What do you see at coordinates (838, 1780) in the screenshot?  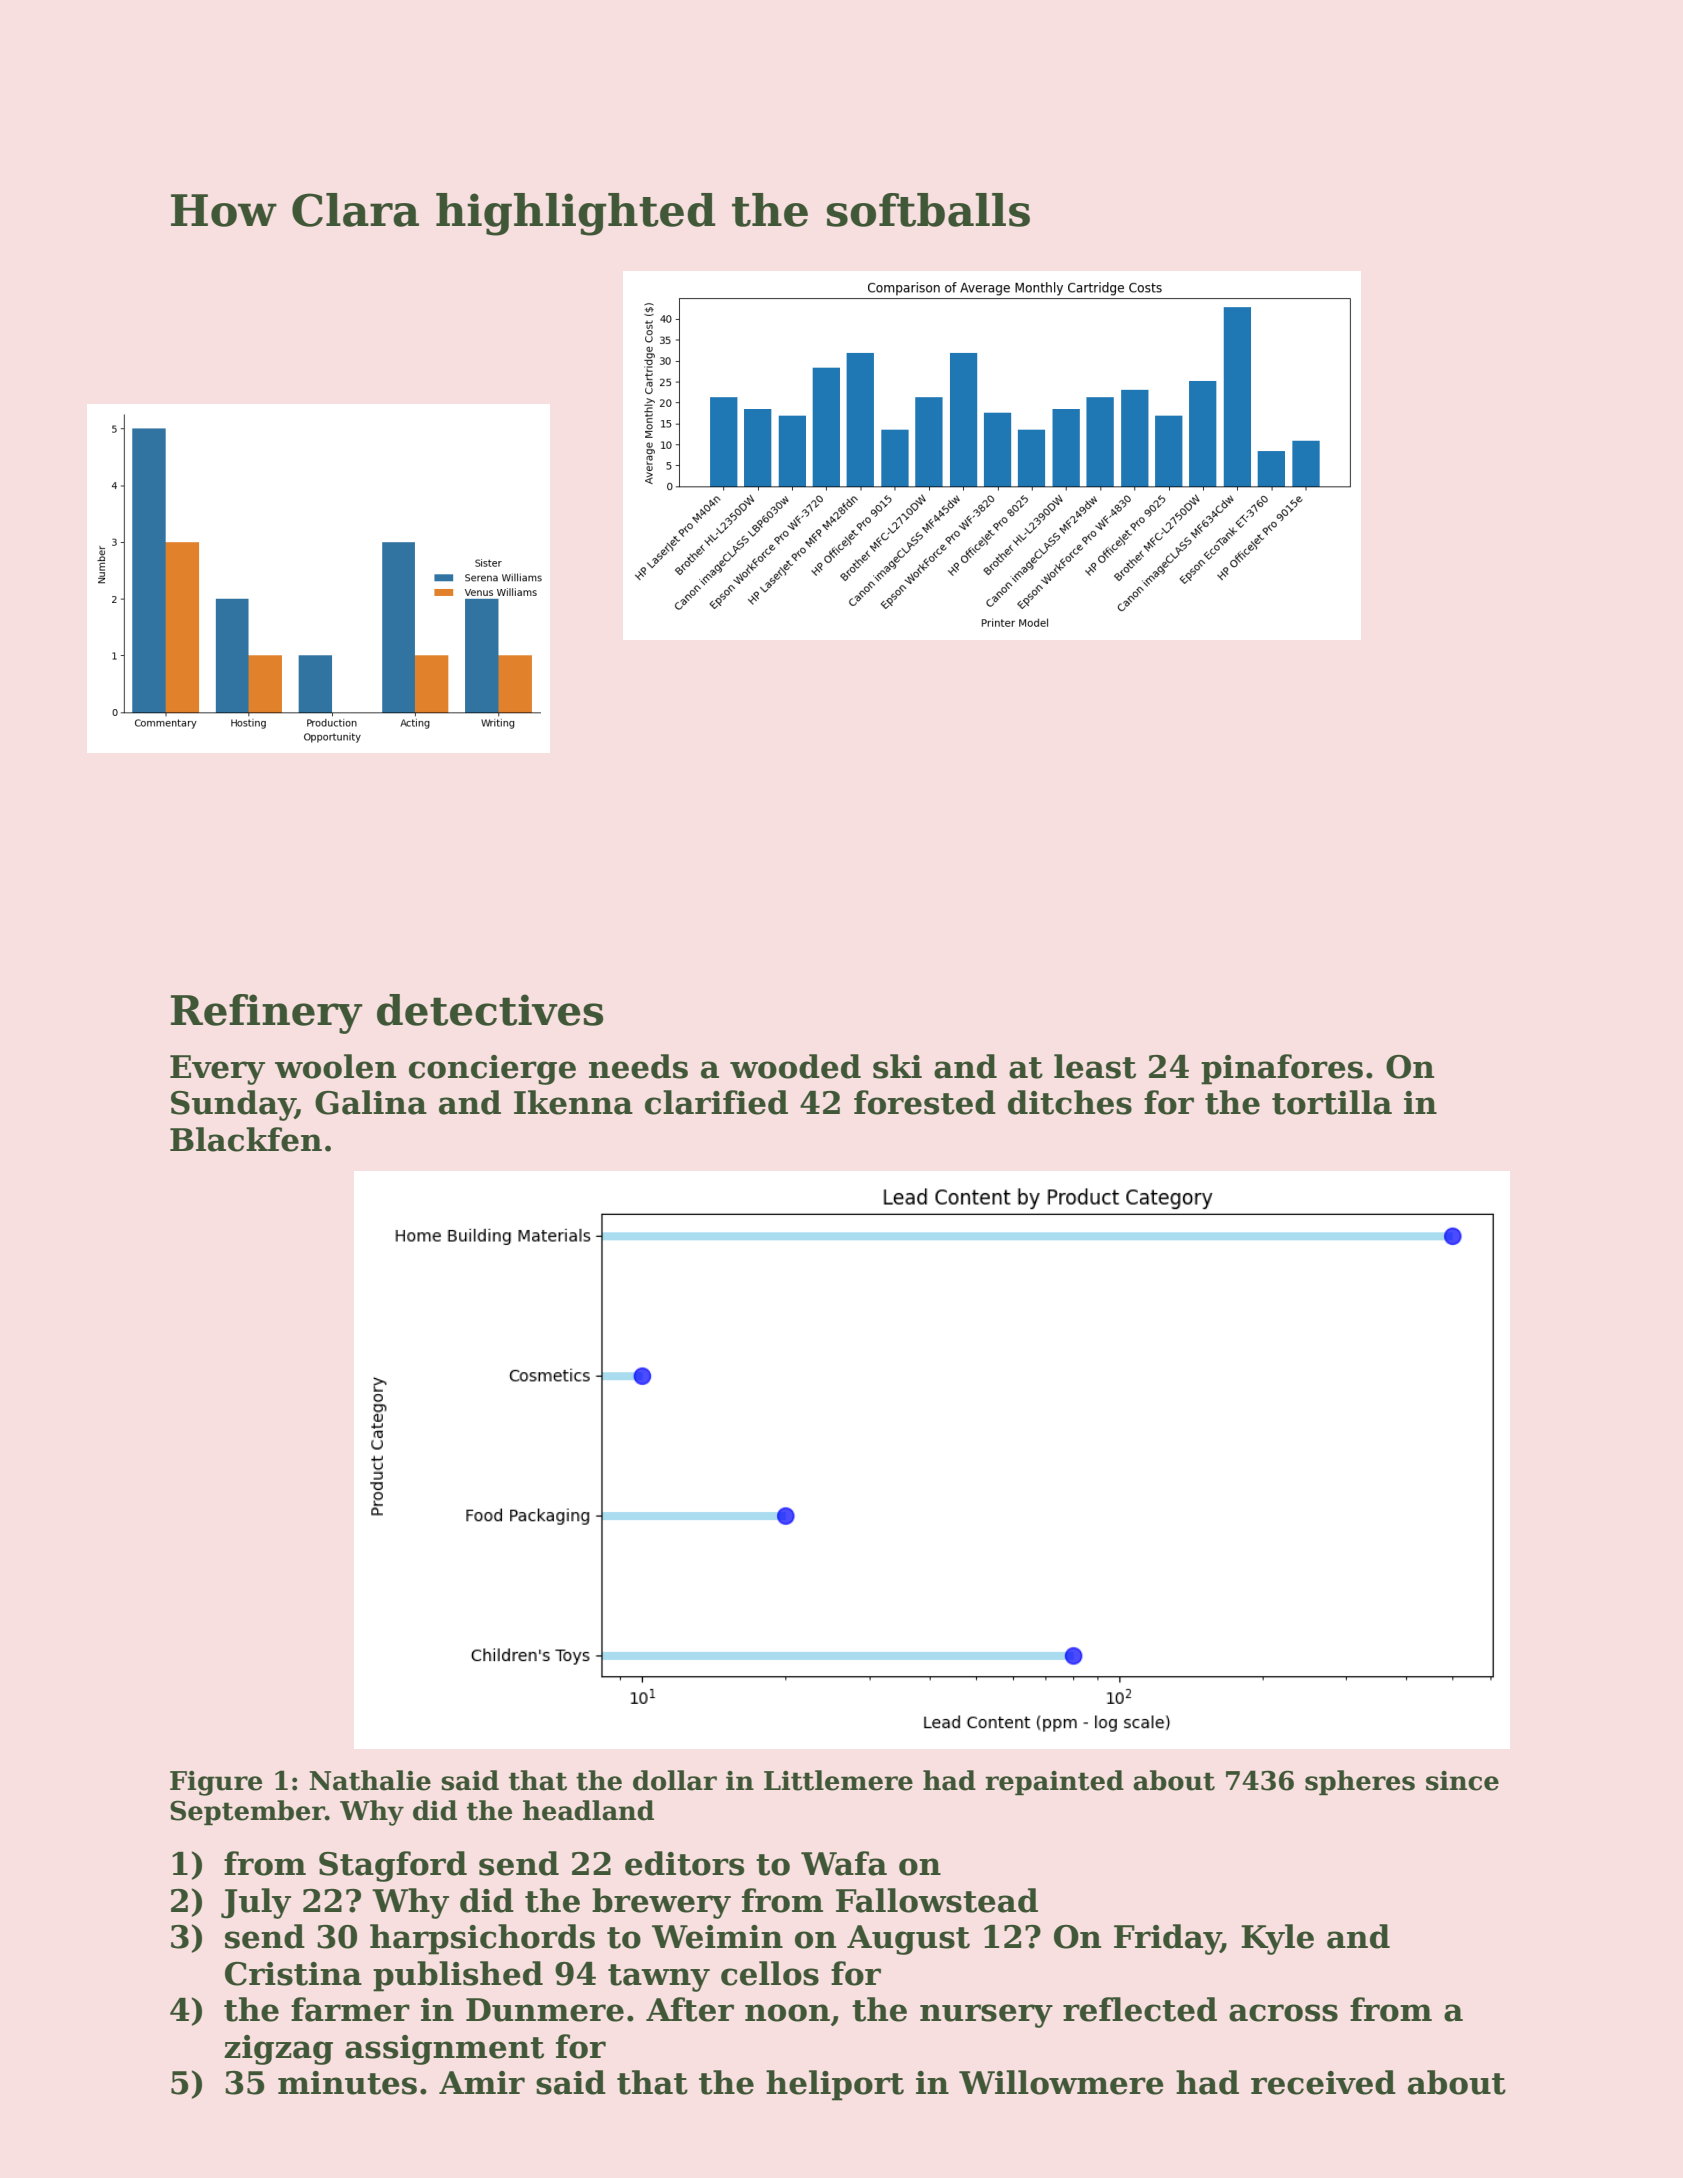 I see `Littlemere` at bounding box center [838, 1780].
